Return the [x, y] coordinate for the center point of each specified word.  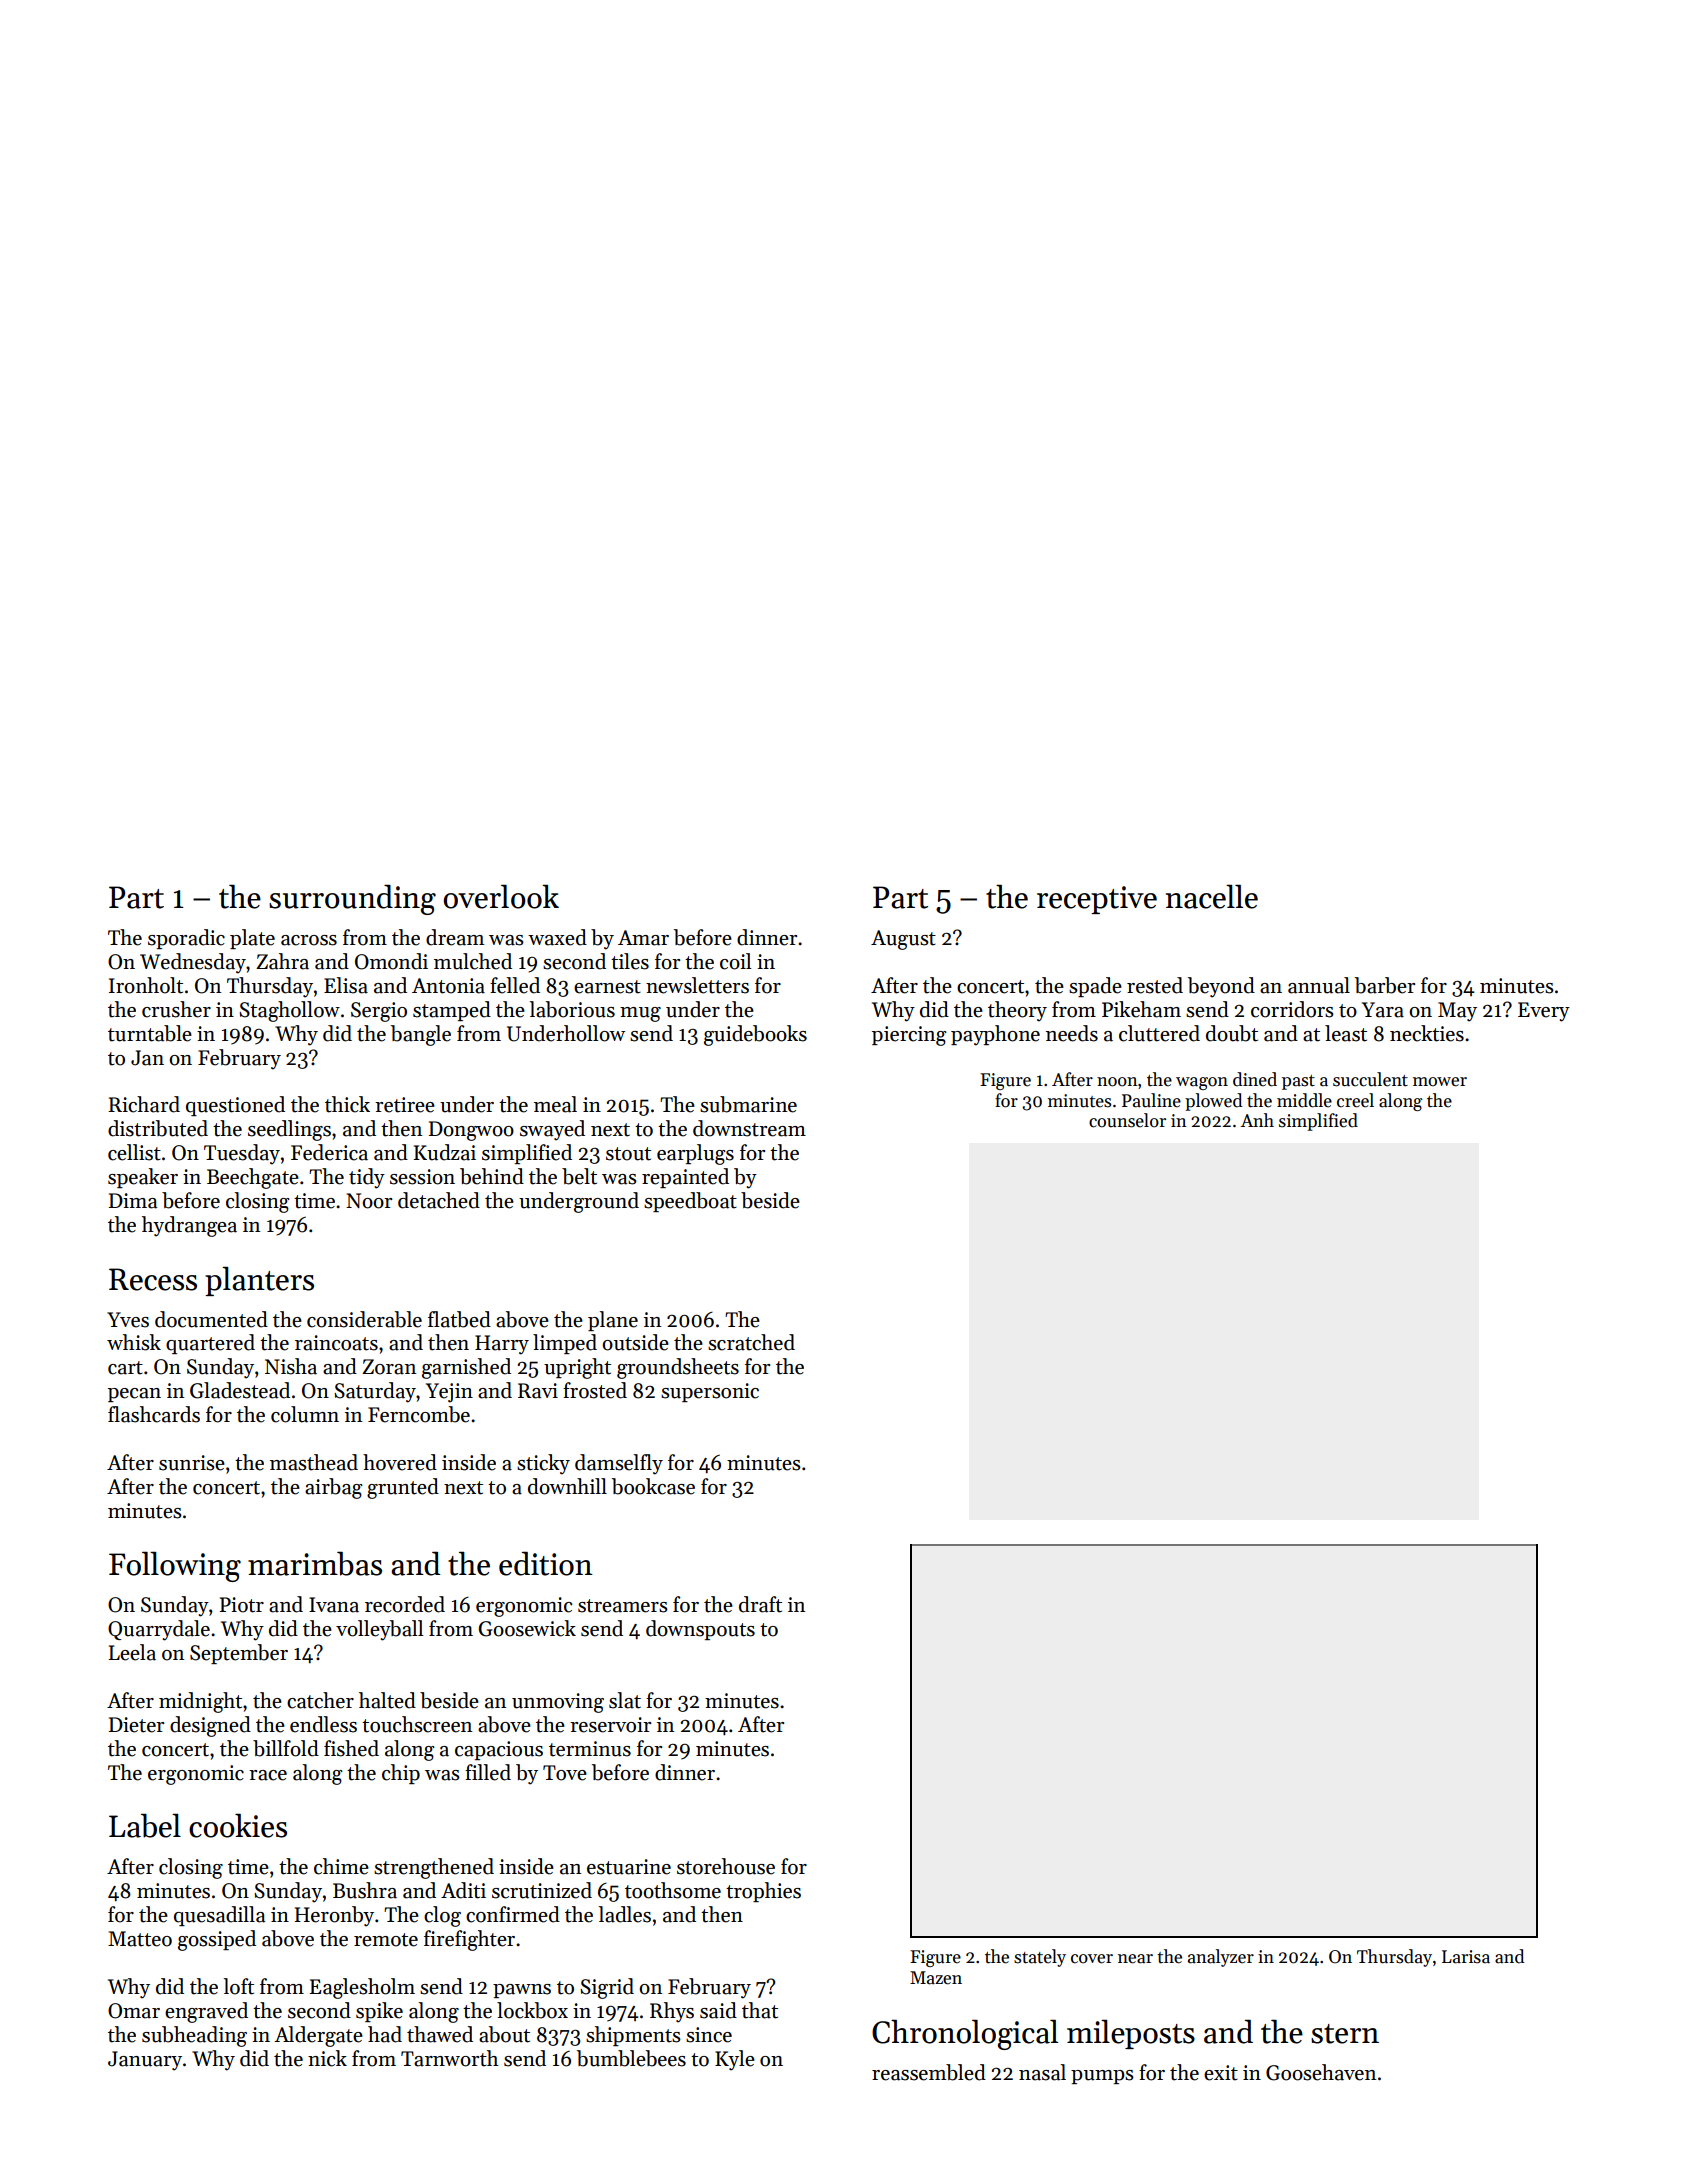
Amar [643, 938]
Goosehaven [1321, 2072]
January [145, 2061]
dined [1255, 1079]
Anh [1257, 1120]
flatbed [459, 1319]
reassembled [929, 2072]
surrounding [352, 899]
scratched [751, 1342]
